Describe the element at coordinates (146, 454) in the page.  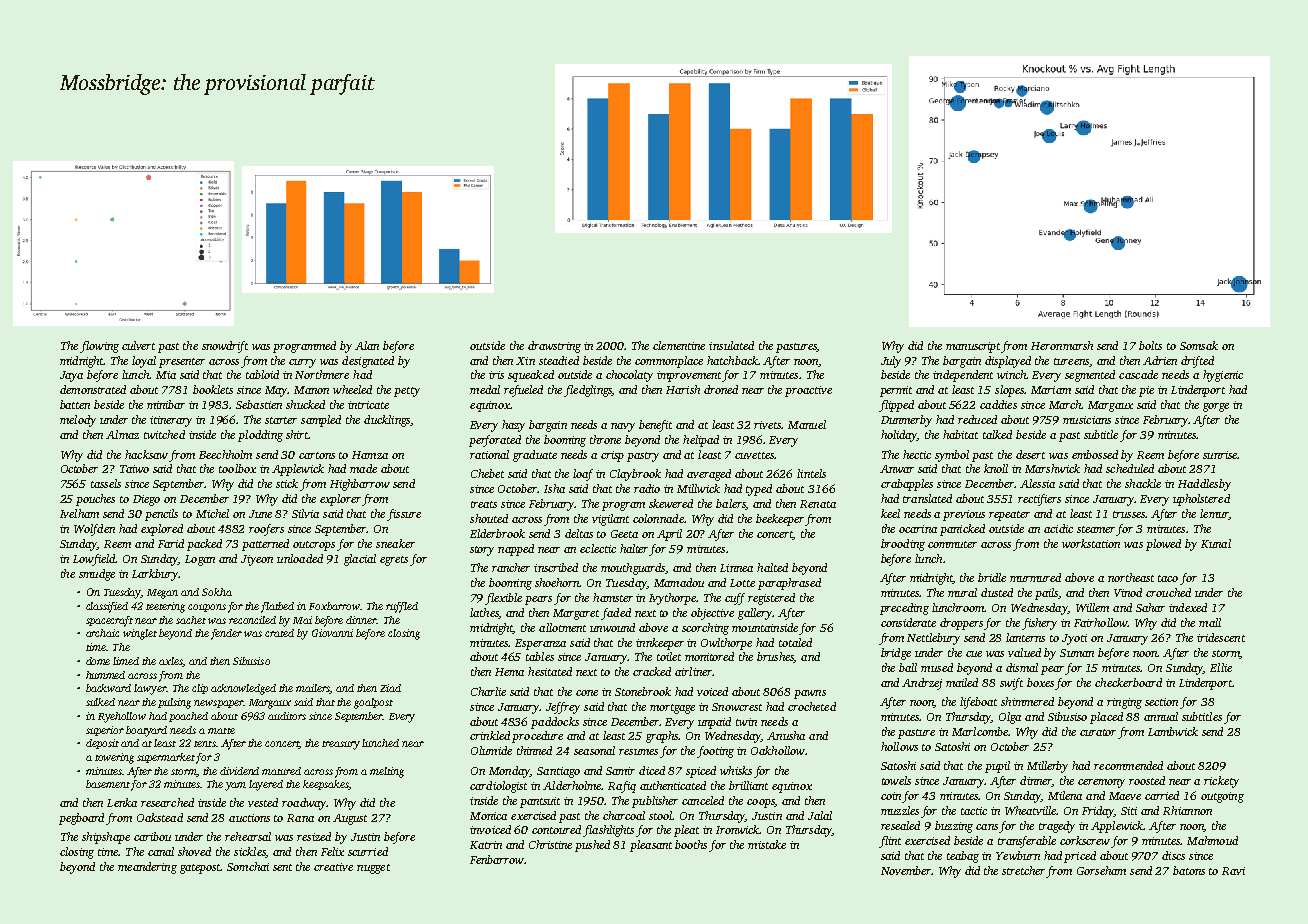
I see `hacksaw` at that location.
